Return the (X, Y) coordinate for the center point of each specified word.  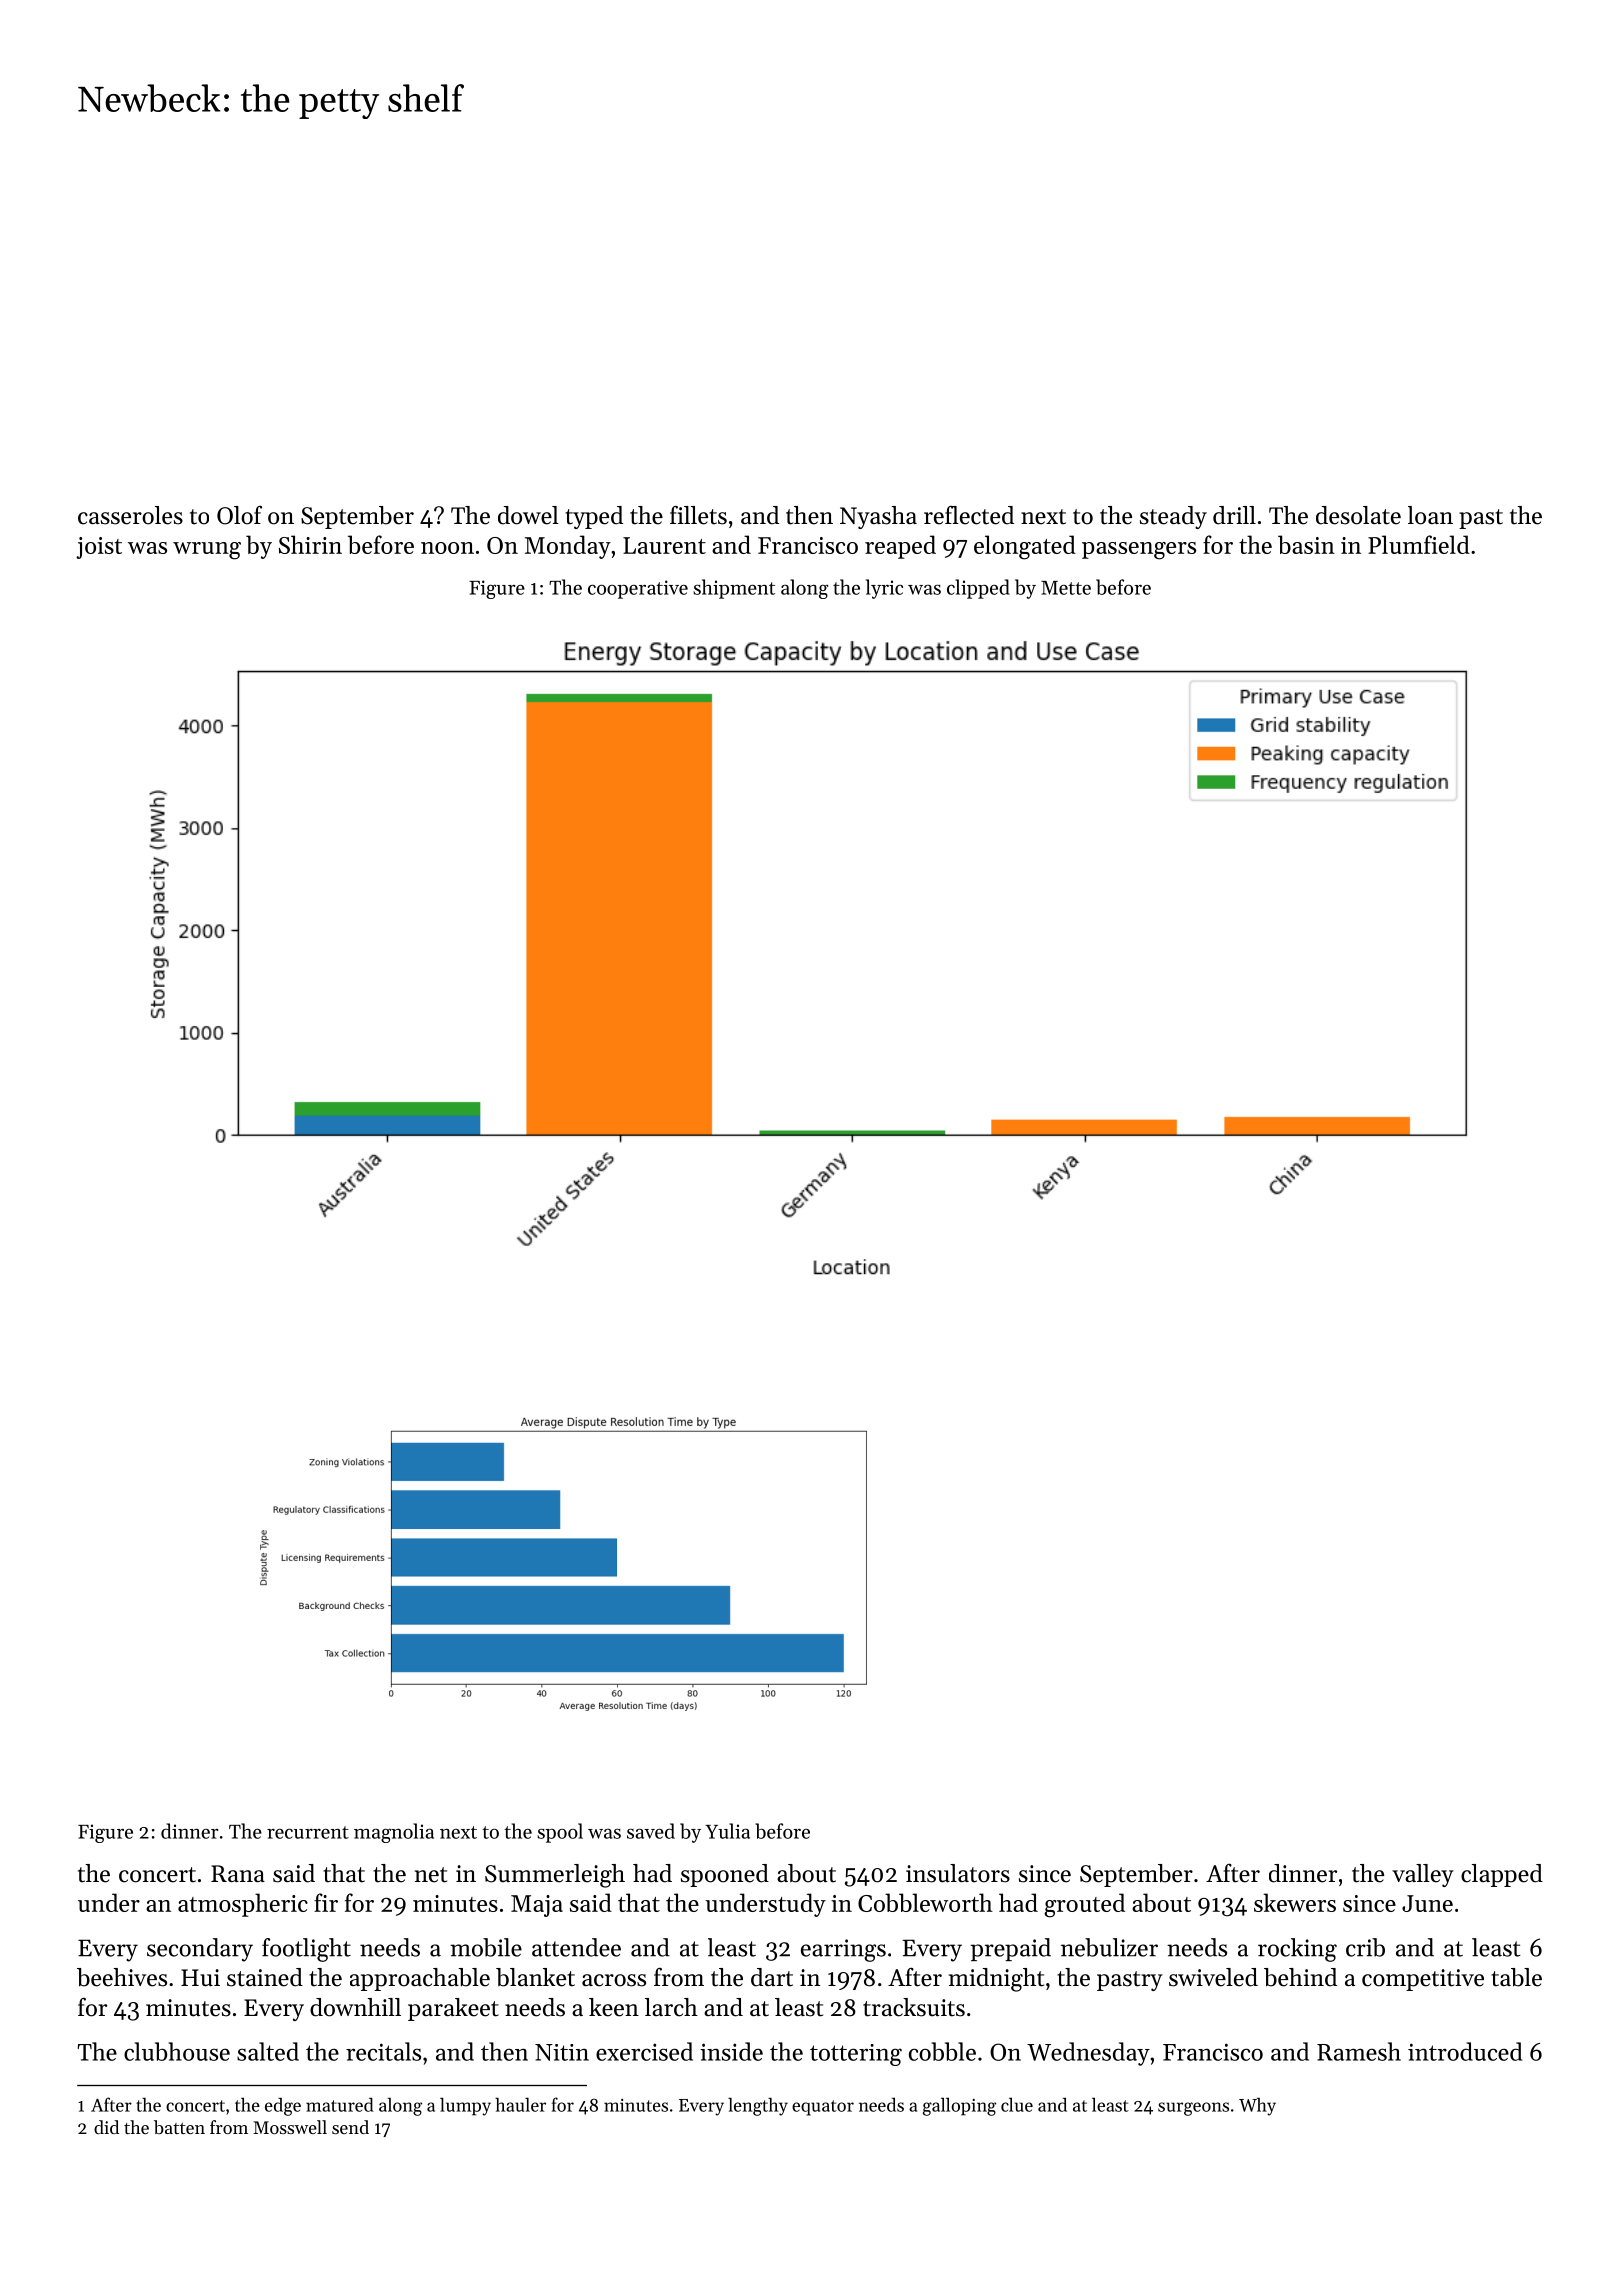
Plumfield (1419, 544)
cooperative (638, 589)
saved (651, 1831)
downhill (355, 2007)
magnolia (394, 1833)
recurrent (308, 1832)
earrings (843, 1950)
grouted (1084, 1905)
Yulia (727, 1831)
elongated (1025, 547)
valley (1423, 1875)
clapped (1502, 1875)
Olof (239, 515)
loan (1430, 515)
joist (99, 548)
